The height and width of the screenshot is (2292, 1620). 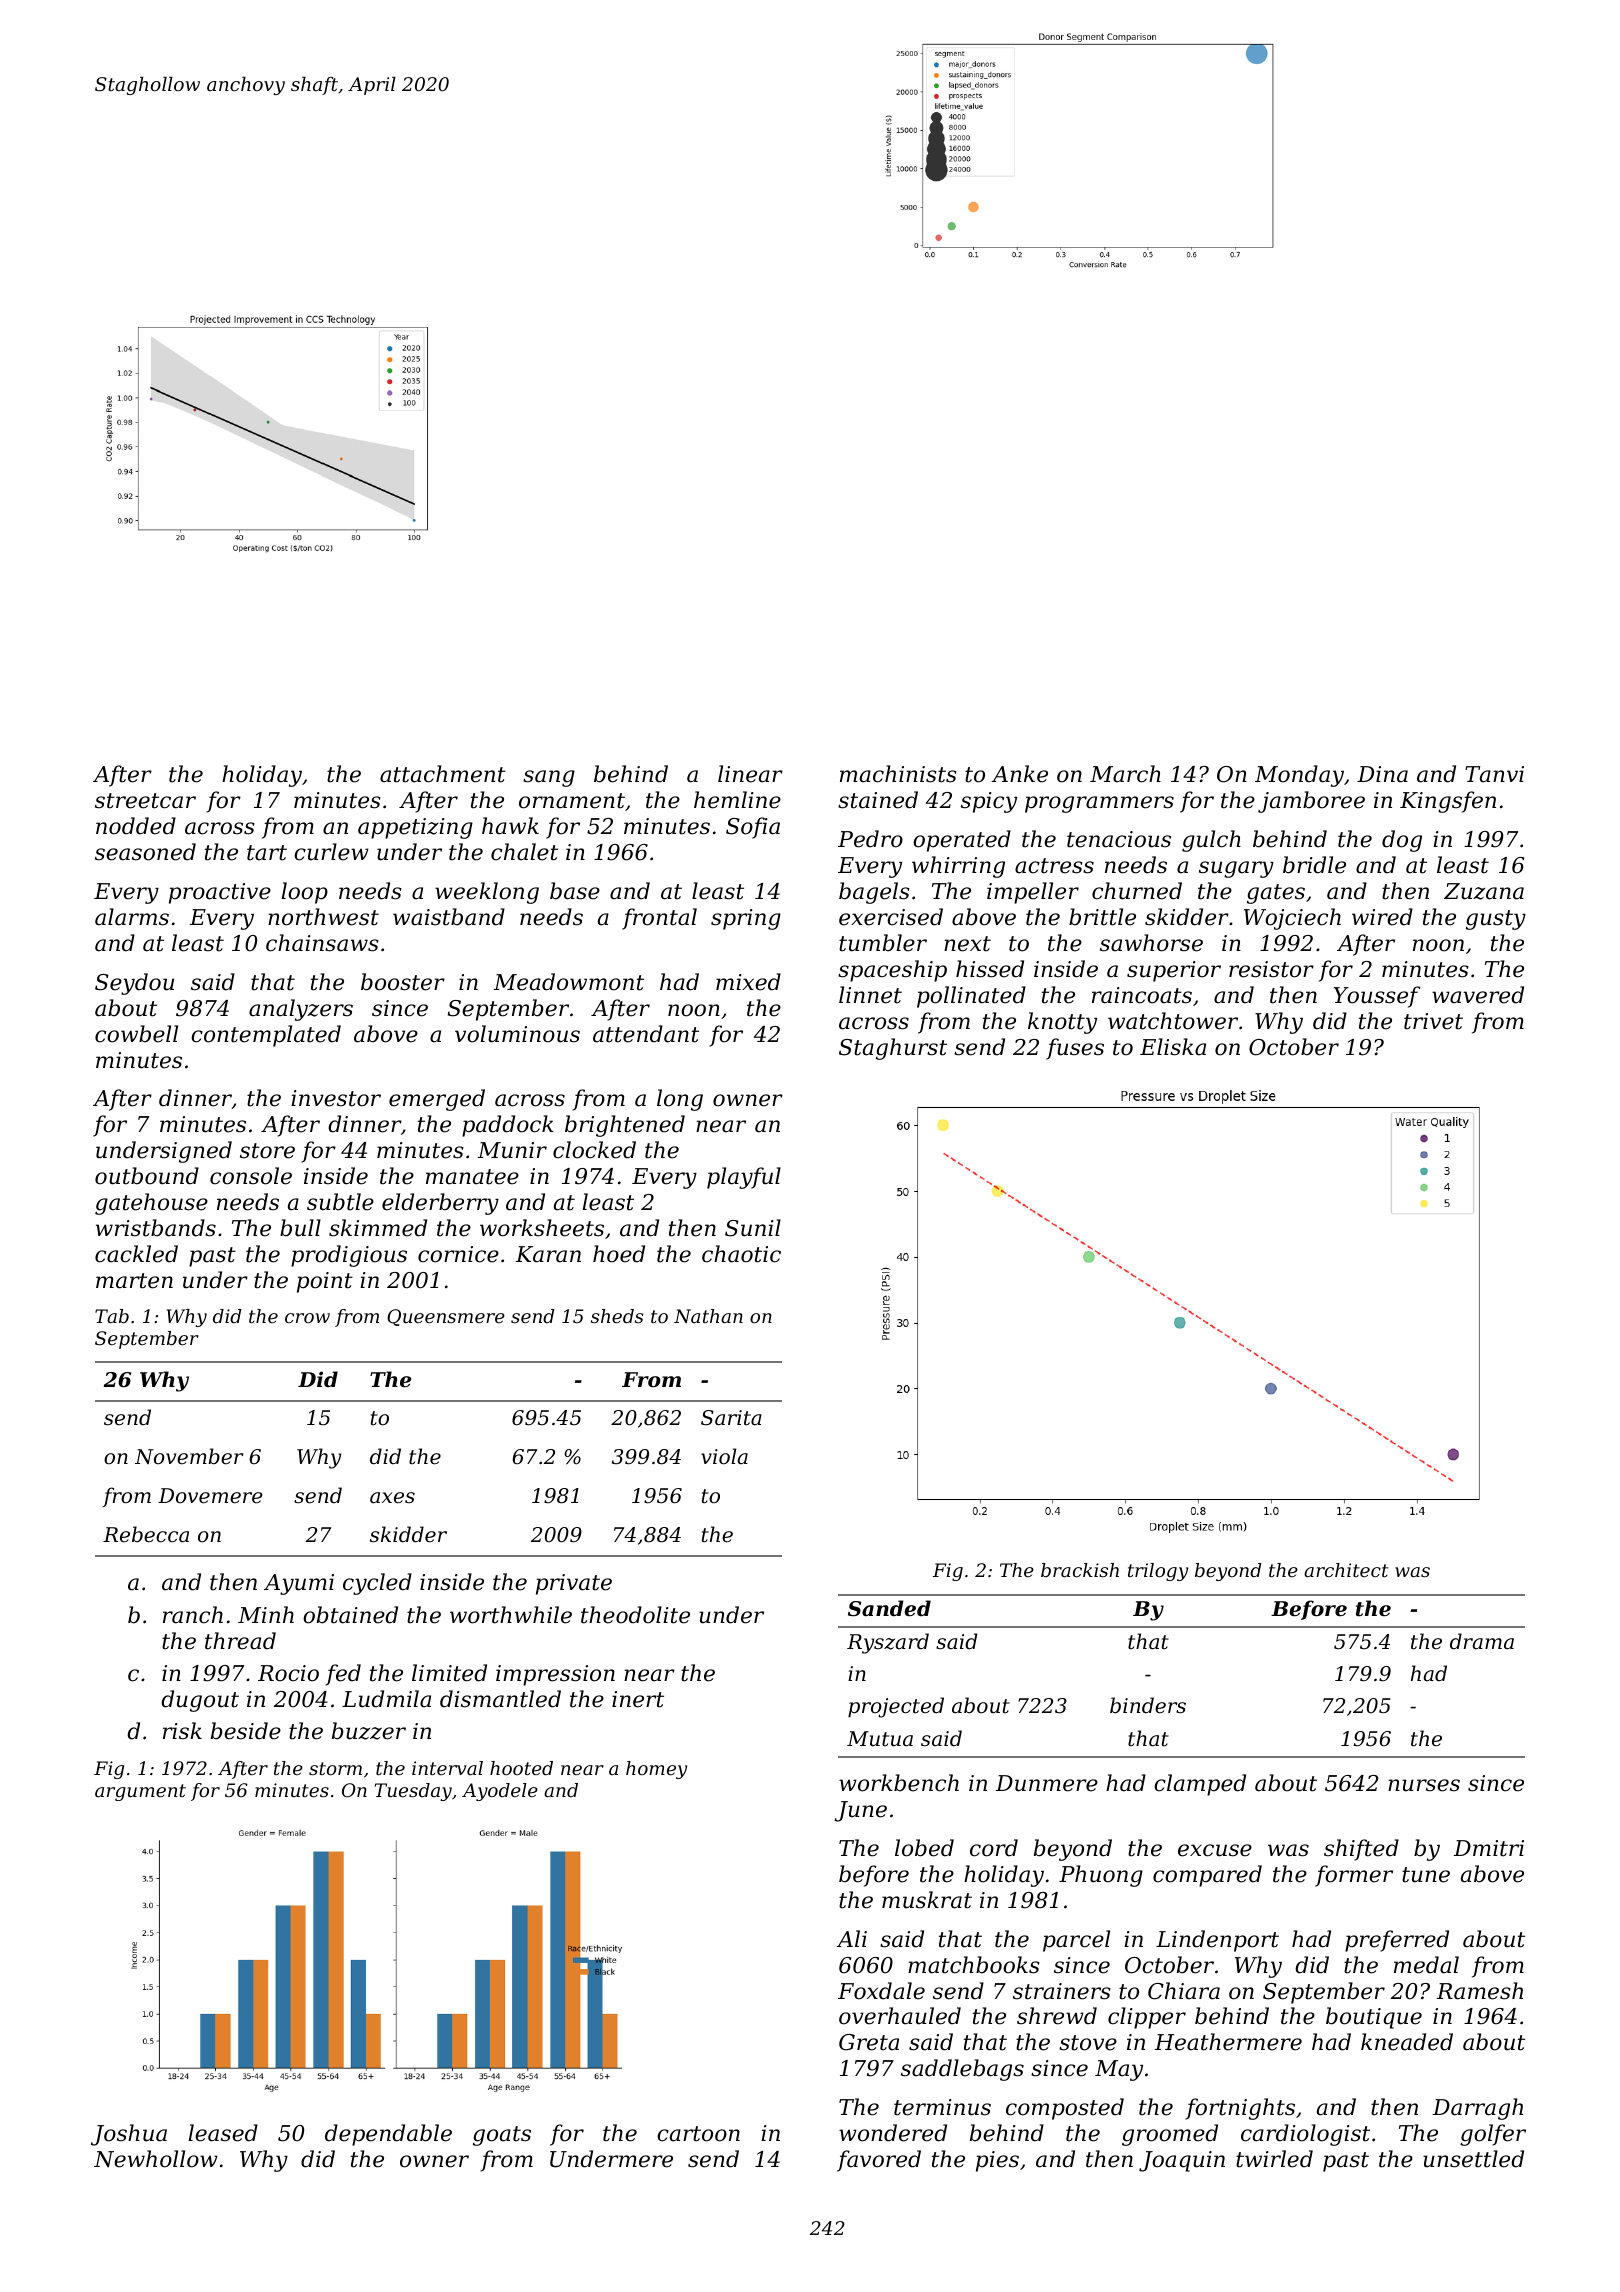 What do you see at coordinates (350, 1615) in the screenshot?
I see `obtained` at bounding box center [350, 1615].
